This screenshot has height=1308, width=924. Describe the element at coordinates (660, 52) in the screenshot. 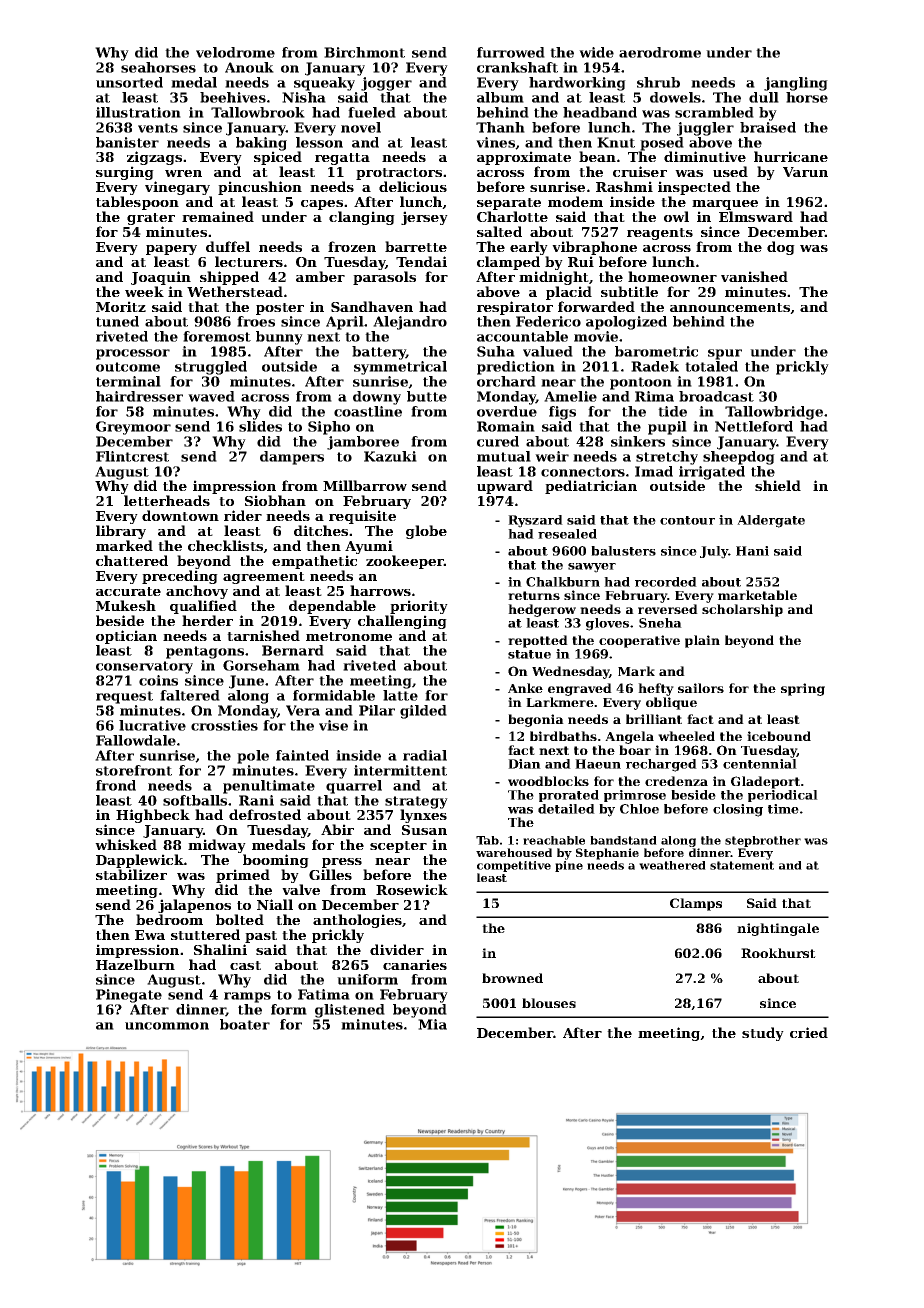

I see `aerodrome` at that location.
